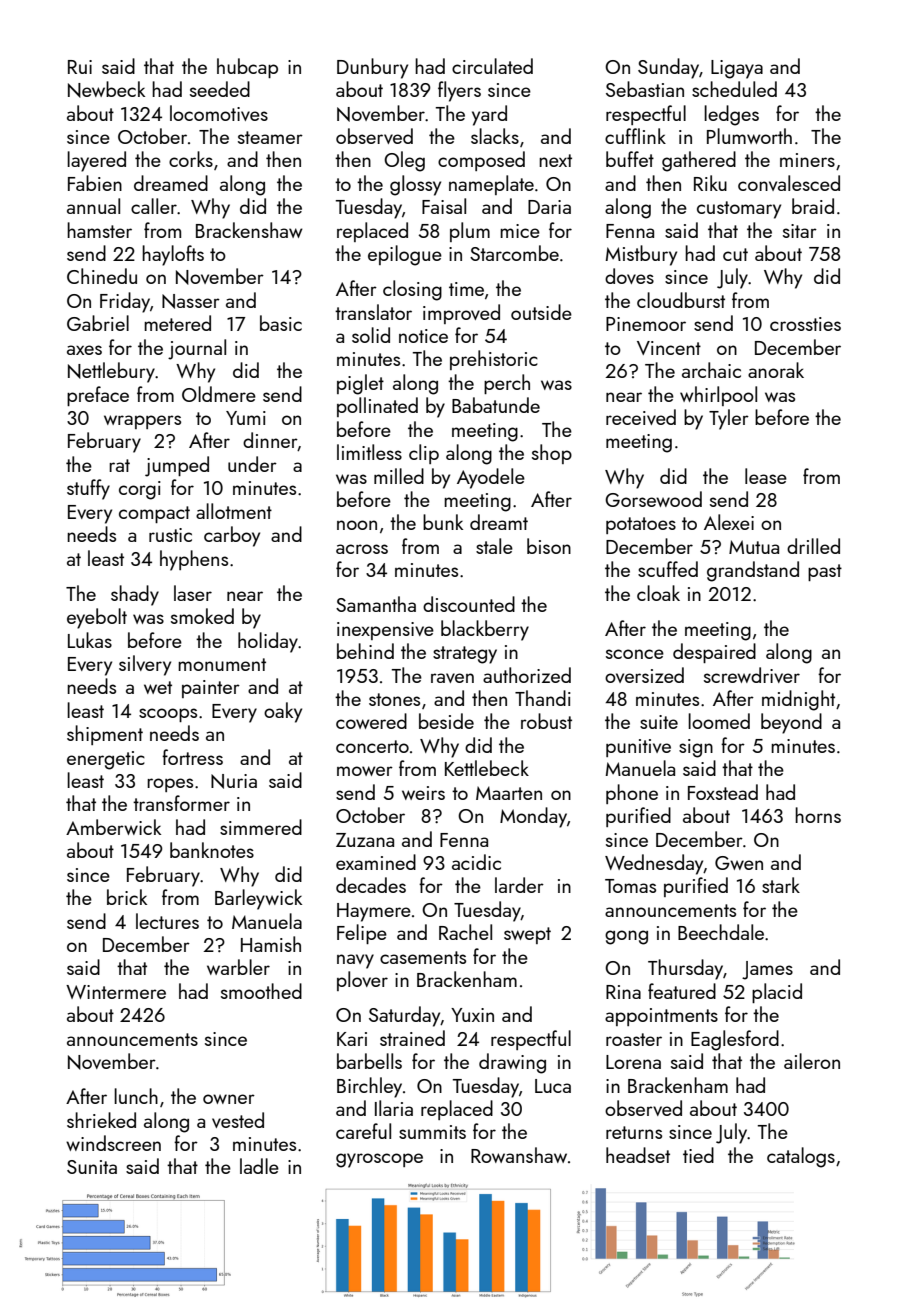 The height and width of the image is (1316, 908). I want to click on brick, so click(127, 897).
